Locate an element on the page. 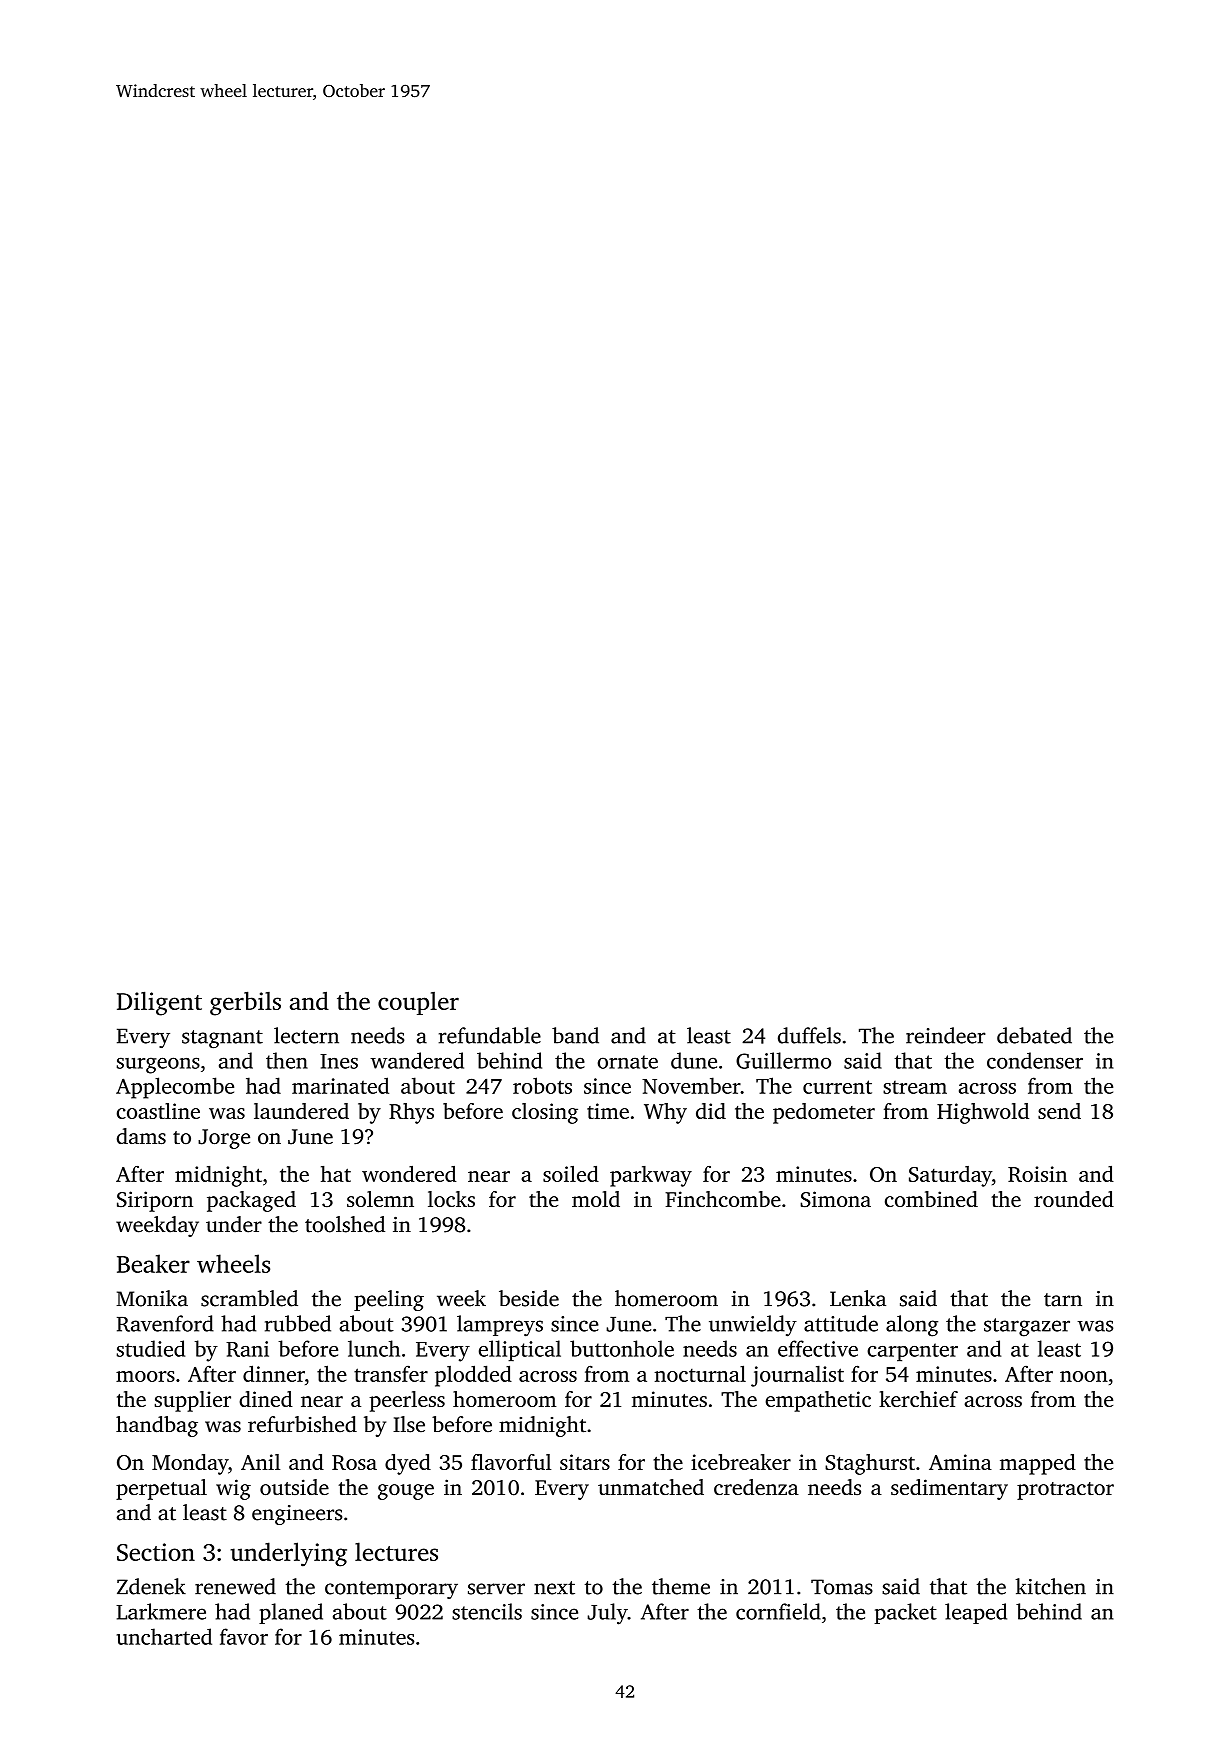 Image resolution: width=1230 pixels, height=1740 pixels. theme is located at coordinates (681, 1586).
